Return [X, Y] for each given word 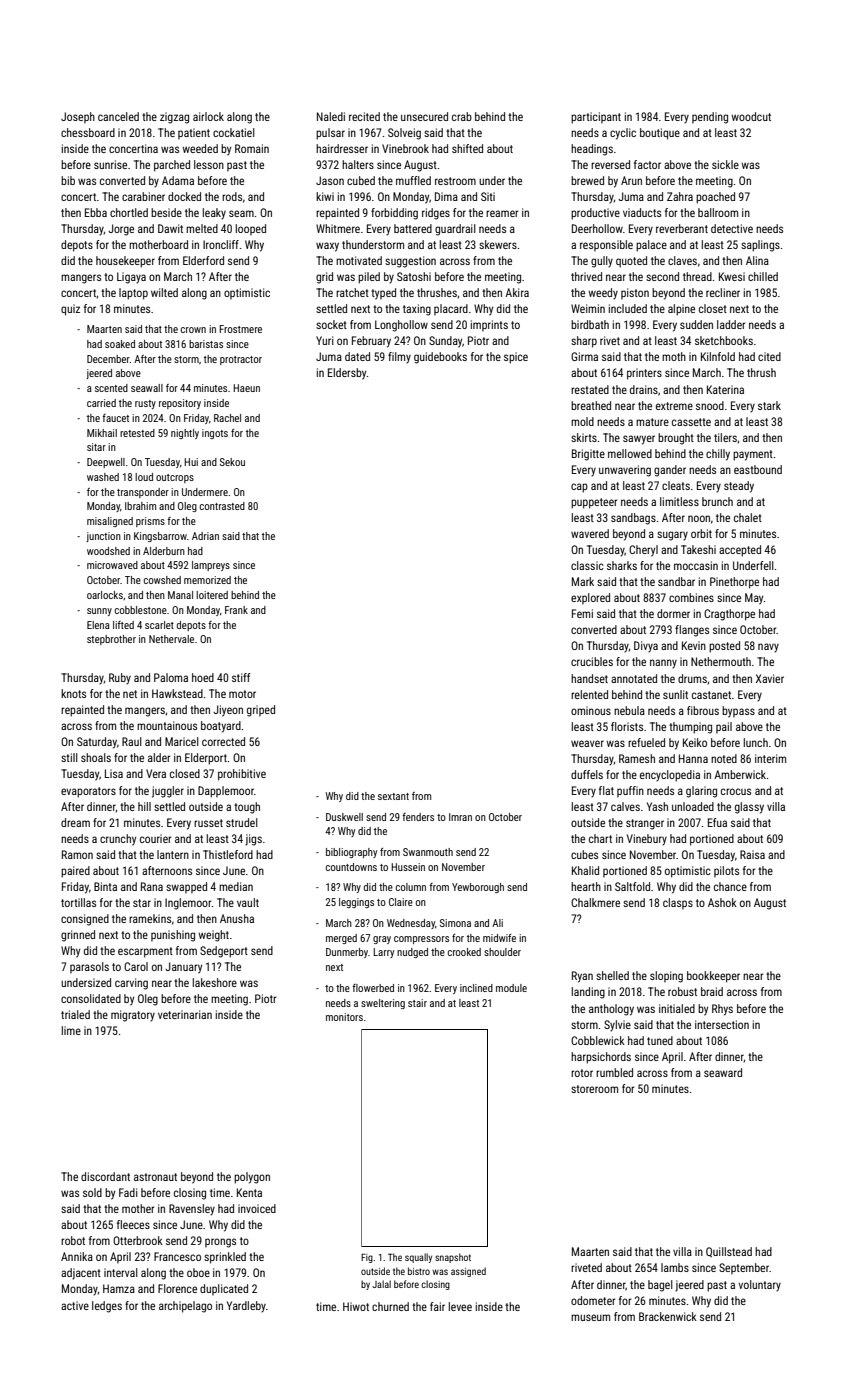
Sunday [446, 342]
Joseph [78, 117]
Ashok [722, 902]
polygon [252, 1178]
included [628, 308]
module [511, 988]
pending [710, 118]
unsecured [424, 116]
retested [137, 433]
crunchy [118, 840]
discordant [105, 1176]
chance [730, 886]
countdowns [351, 867]
